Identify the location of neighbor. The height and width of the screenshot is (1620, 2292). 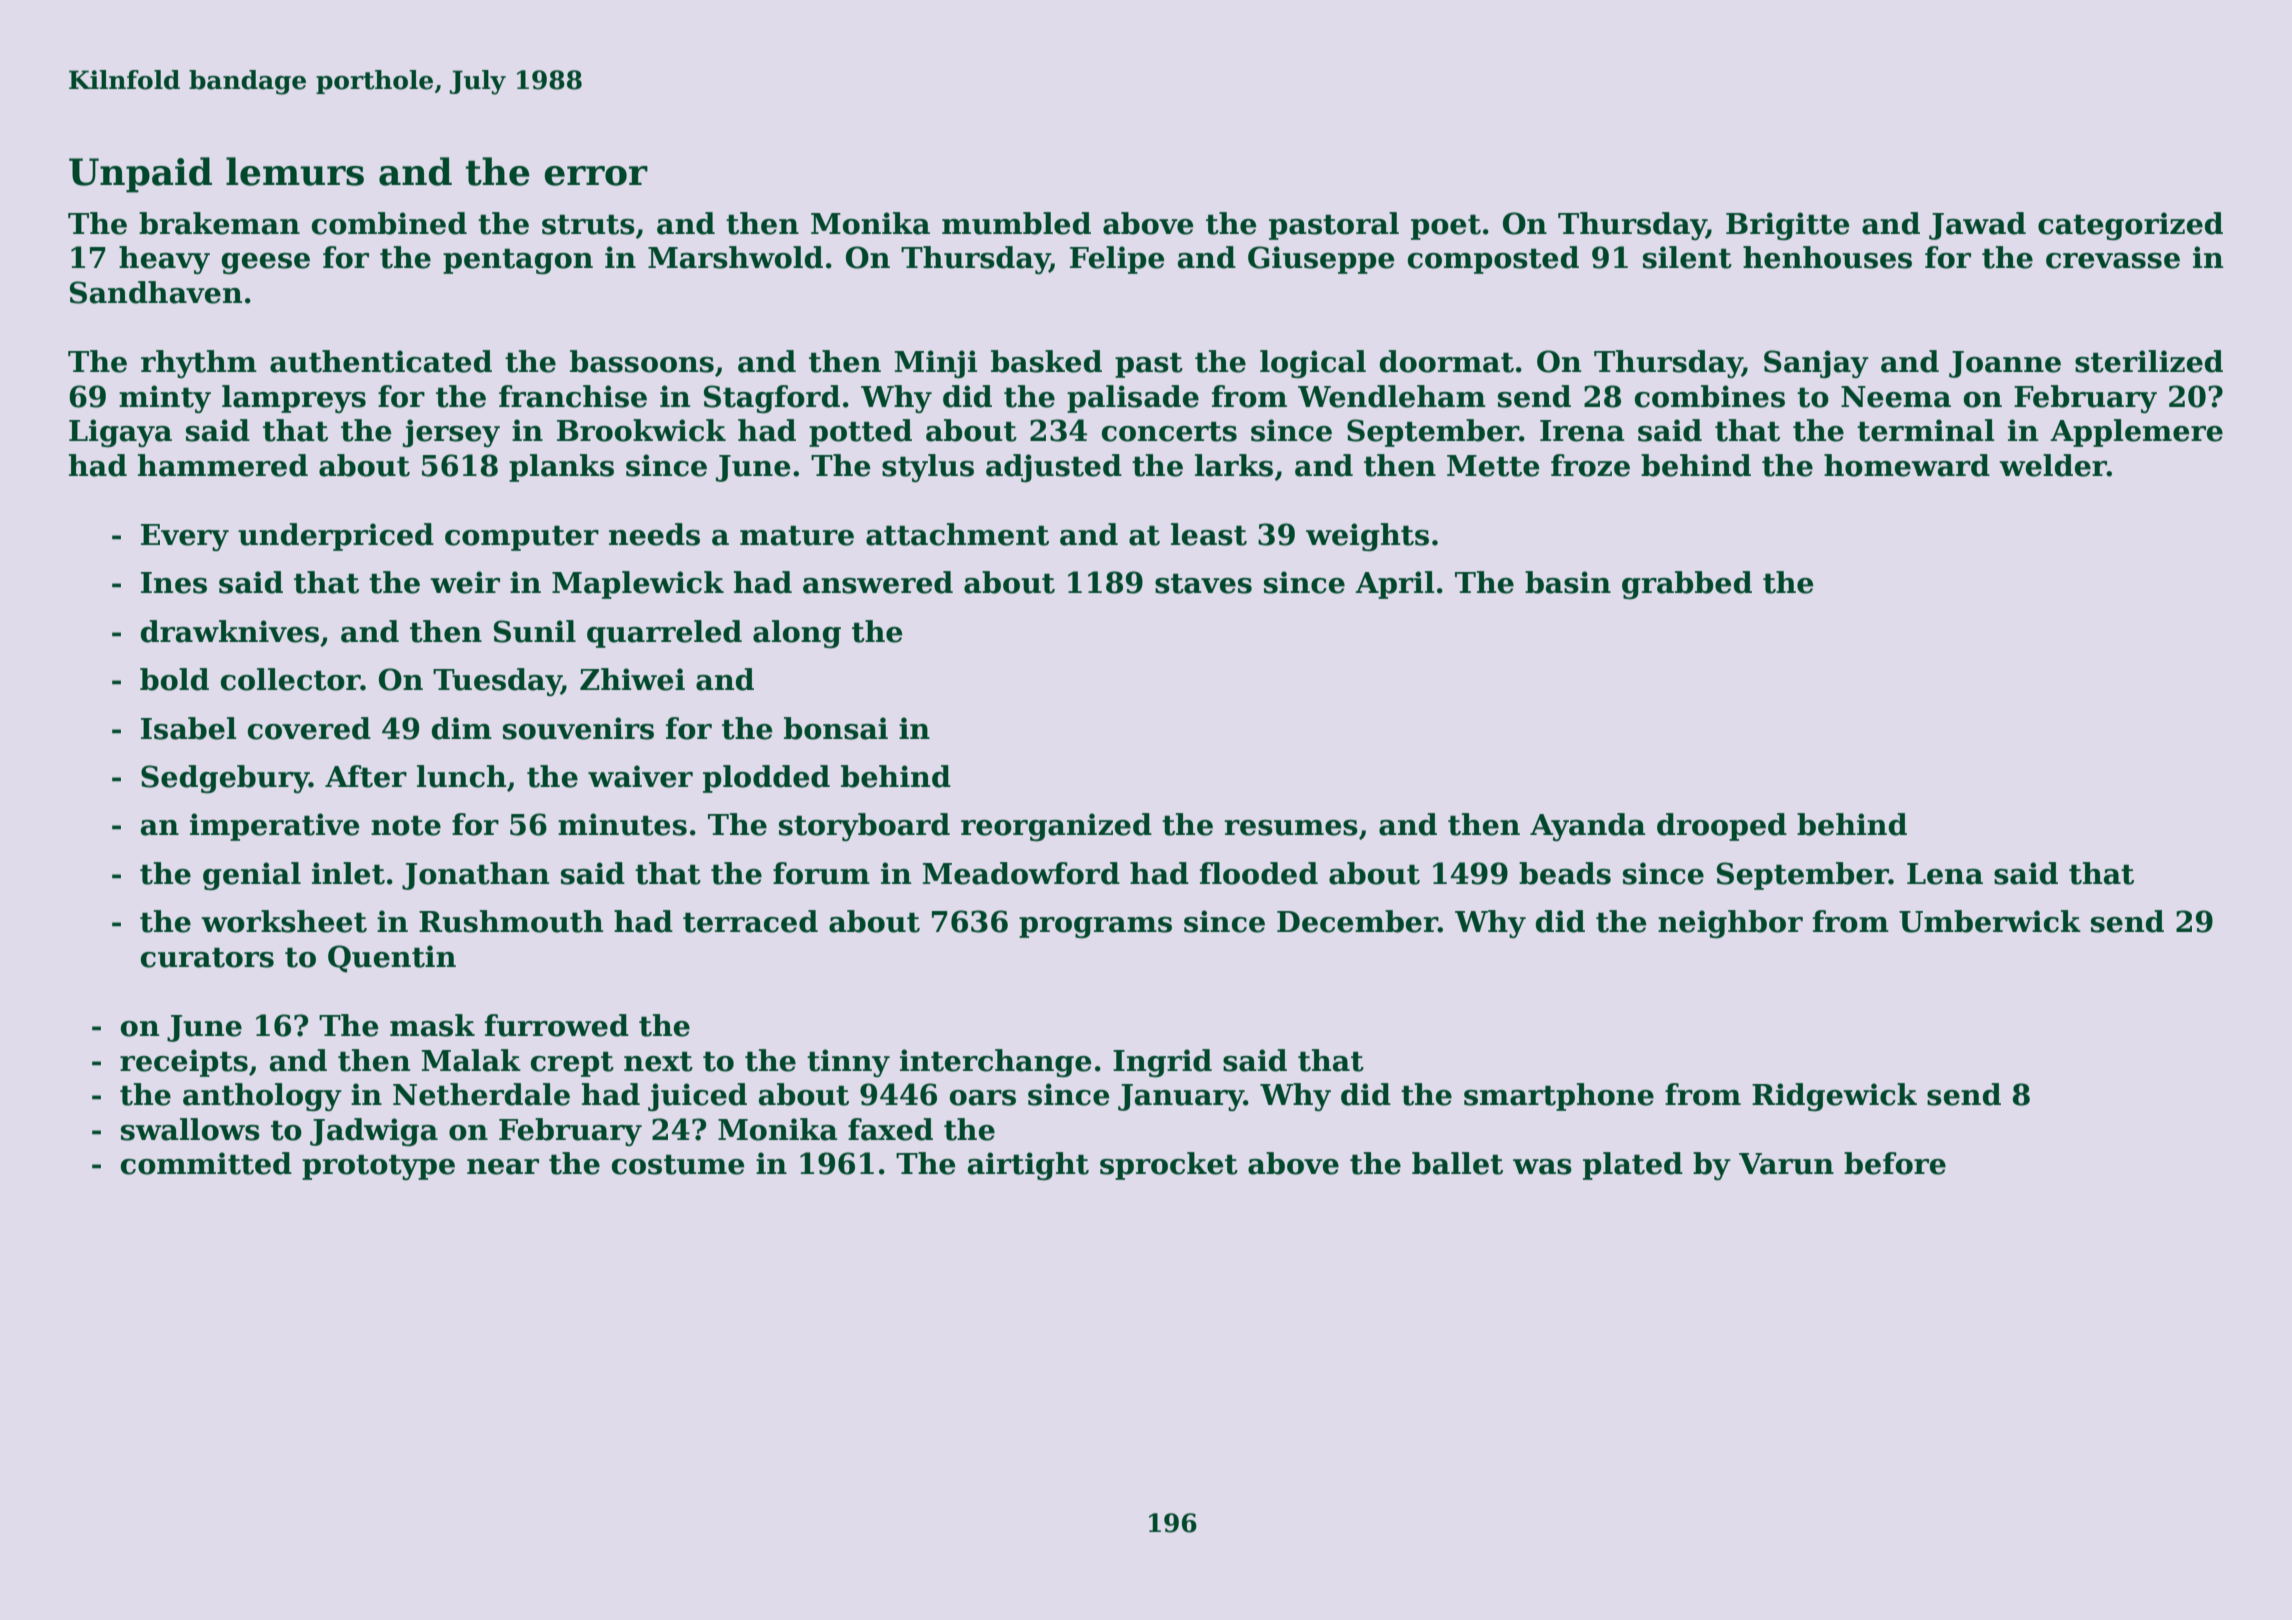
(1730, 924).
